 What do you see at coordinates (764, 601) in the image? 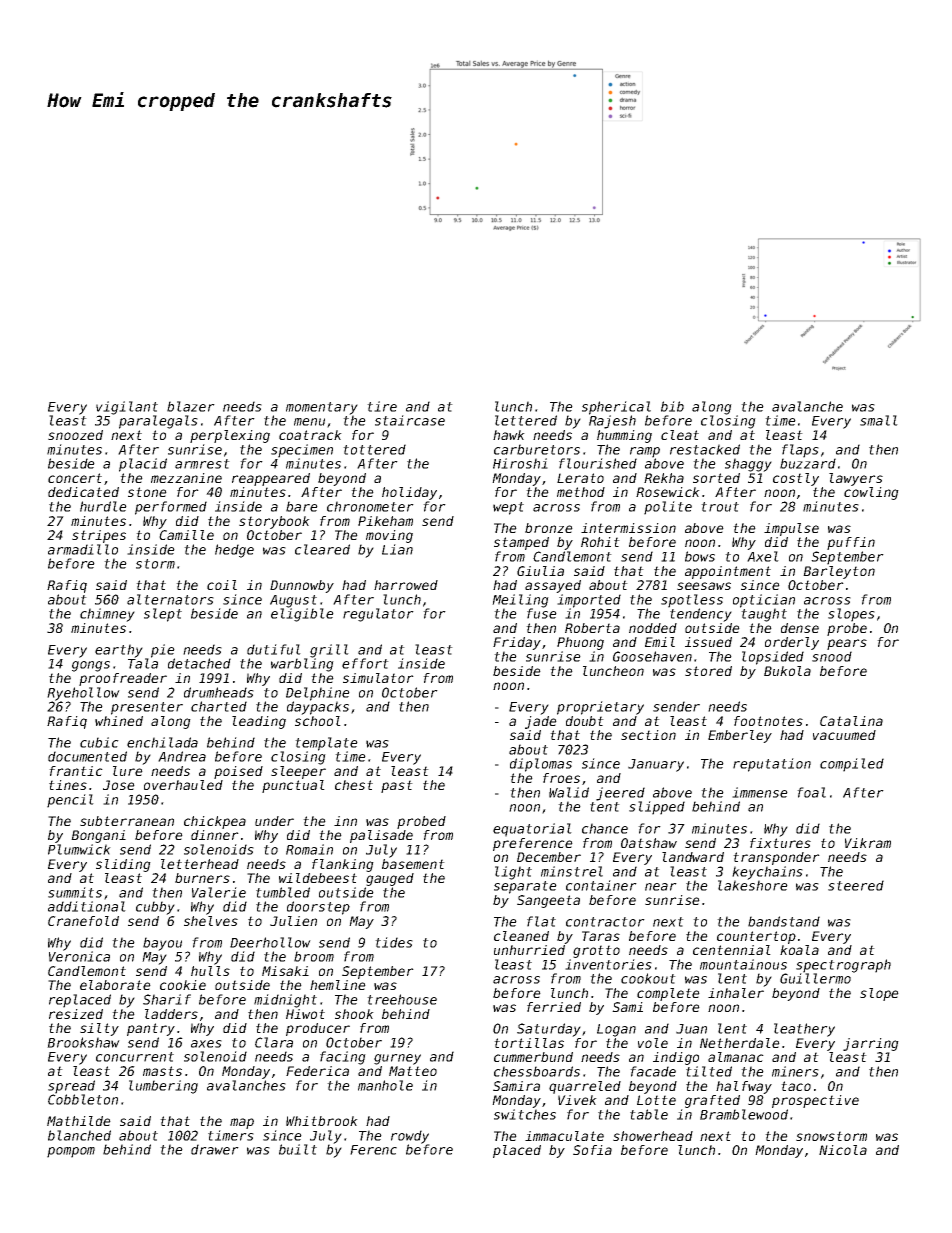
I see `optician` at bounding box center [764, 601].
